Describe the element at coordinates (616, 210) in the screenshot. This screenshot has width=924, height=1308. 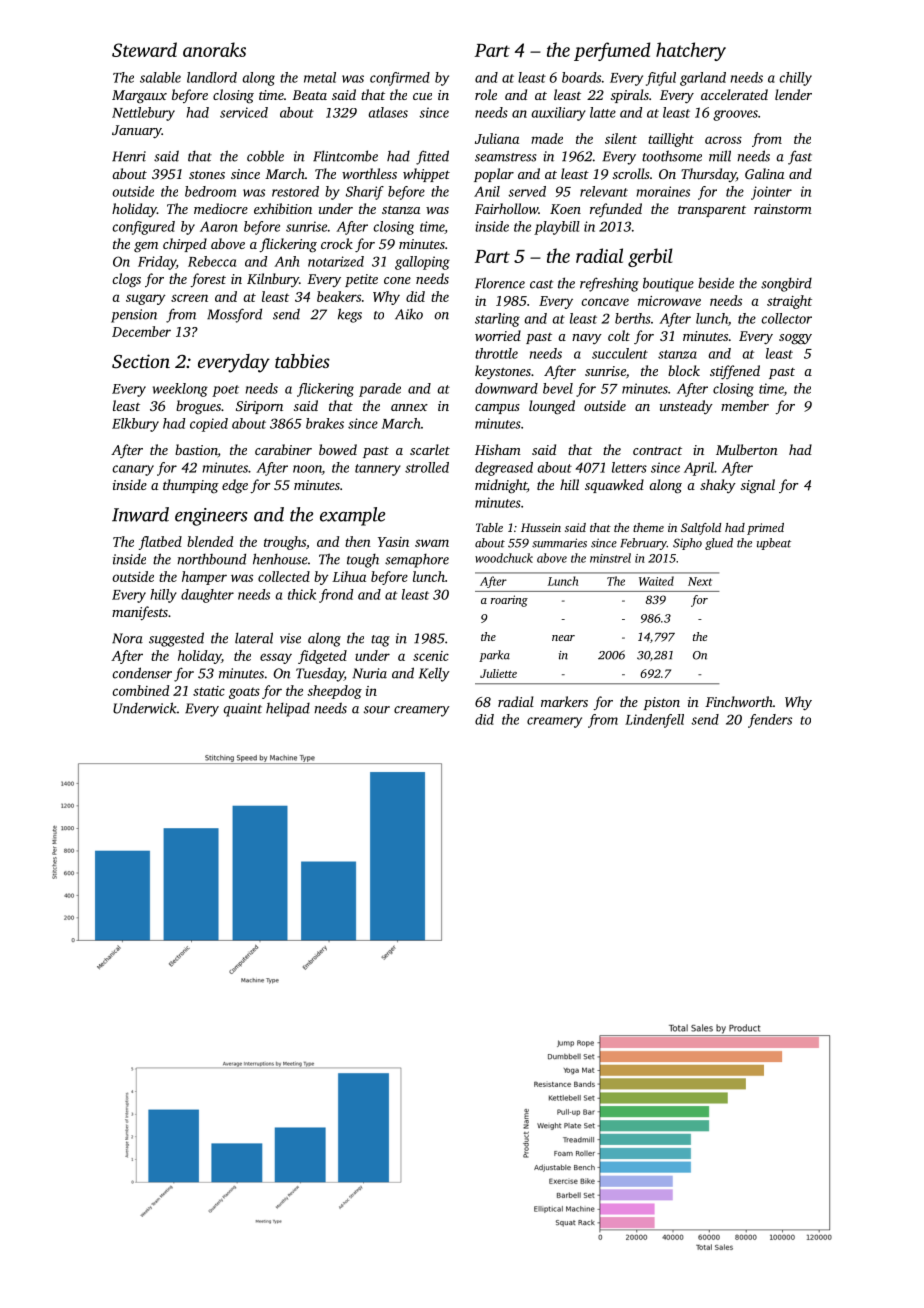
I see `refunded` at that location.
